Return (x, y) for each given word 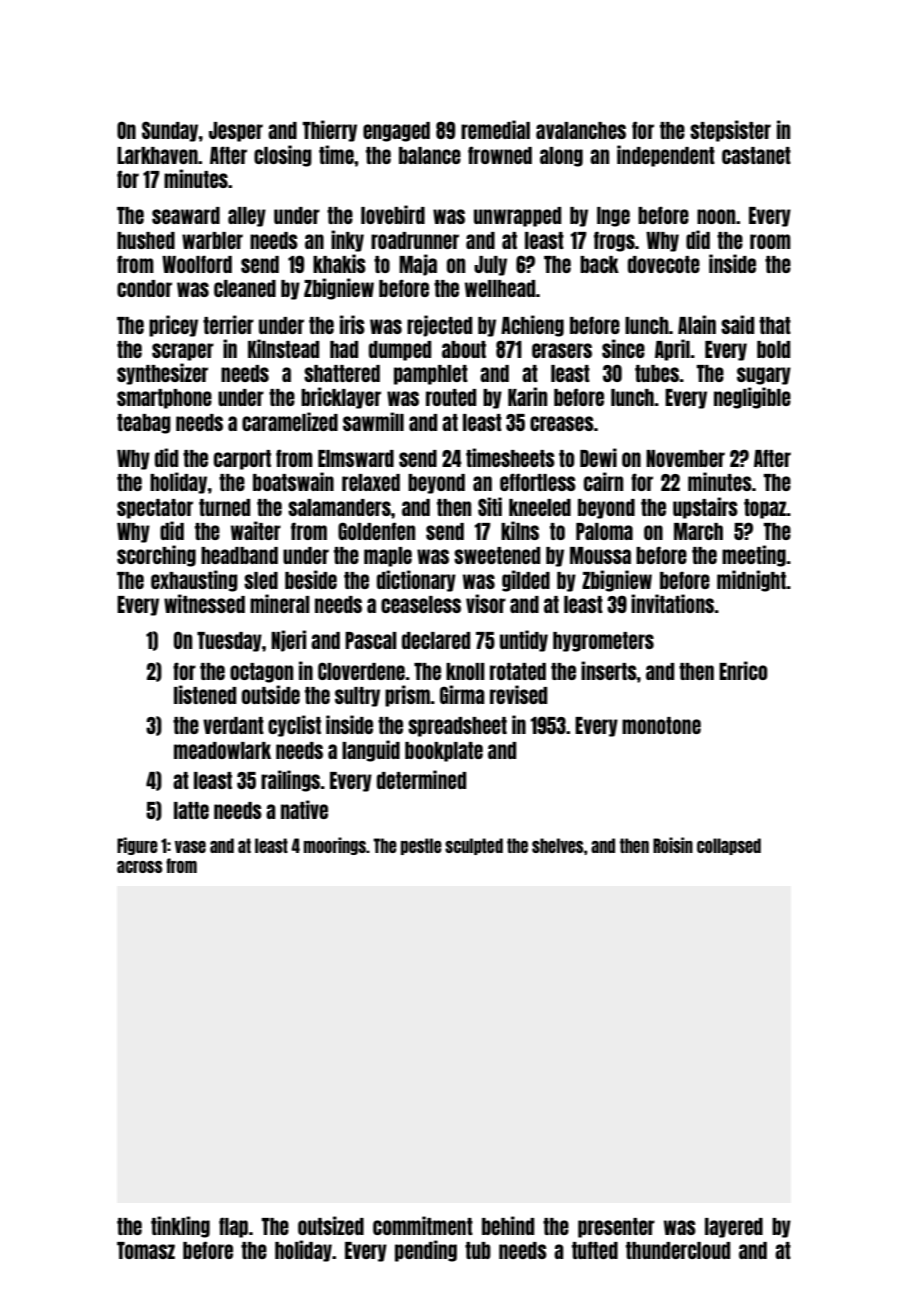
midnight (752, 581)
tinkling (180, 1227)
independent (666, 156)
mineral (280, 603)
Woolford (197, 264)
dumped (400, 351)
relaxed (371, 482)
